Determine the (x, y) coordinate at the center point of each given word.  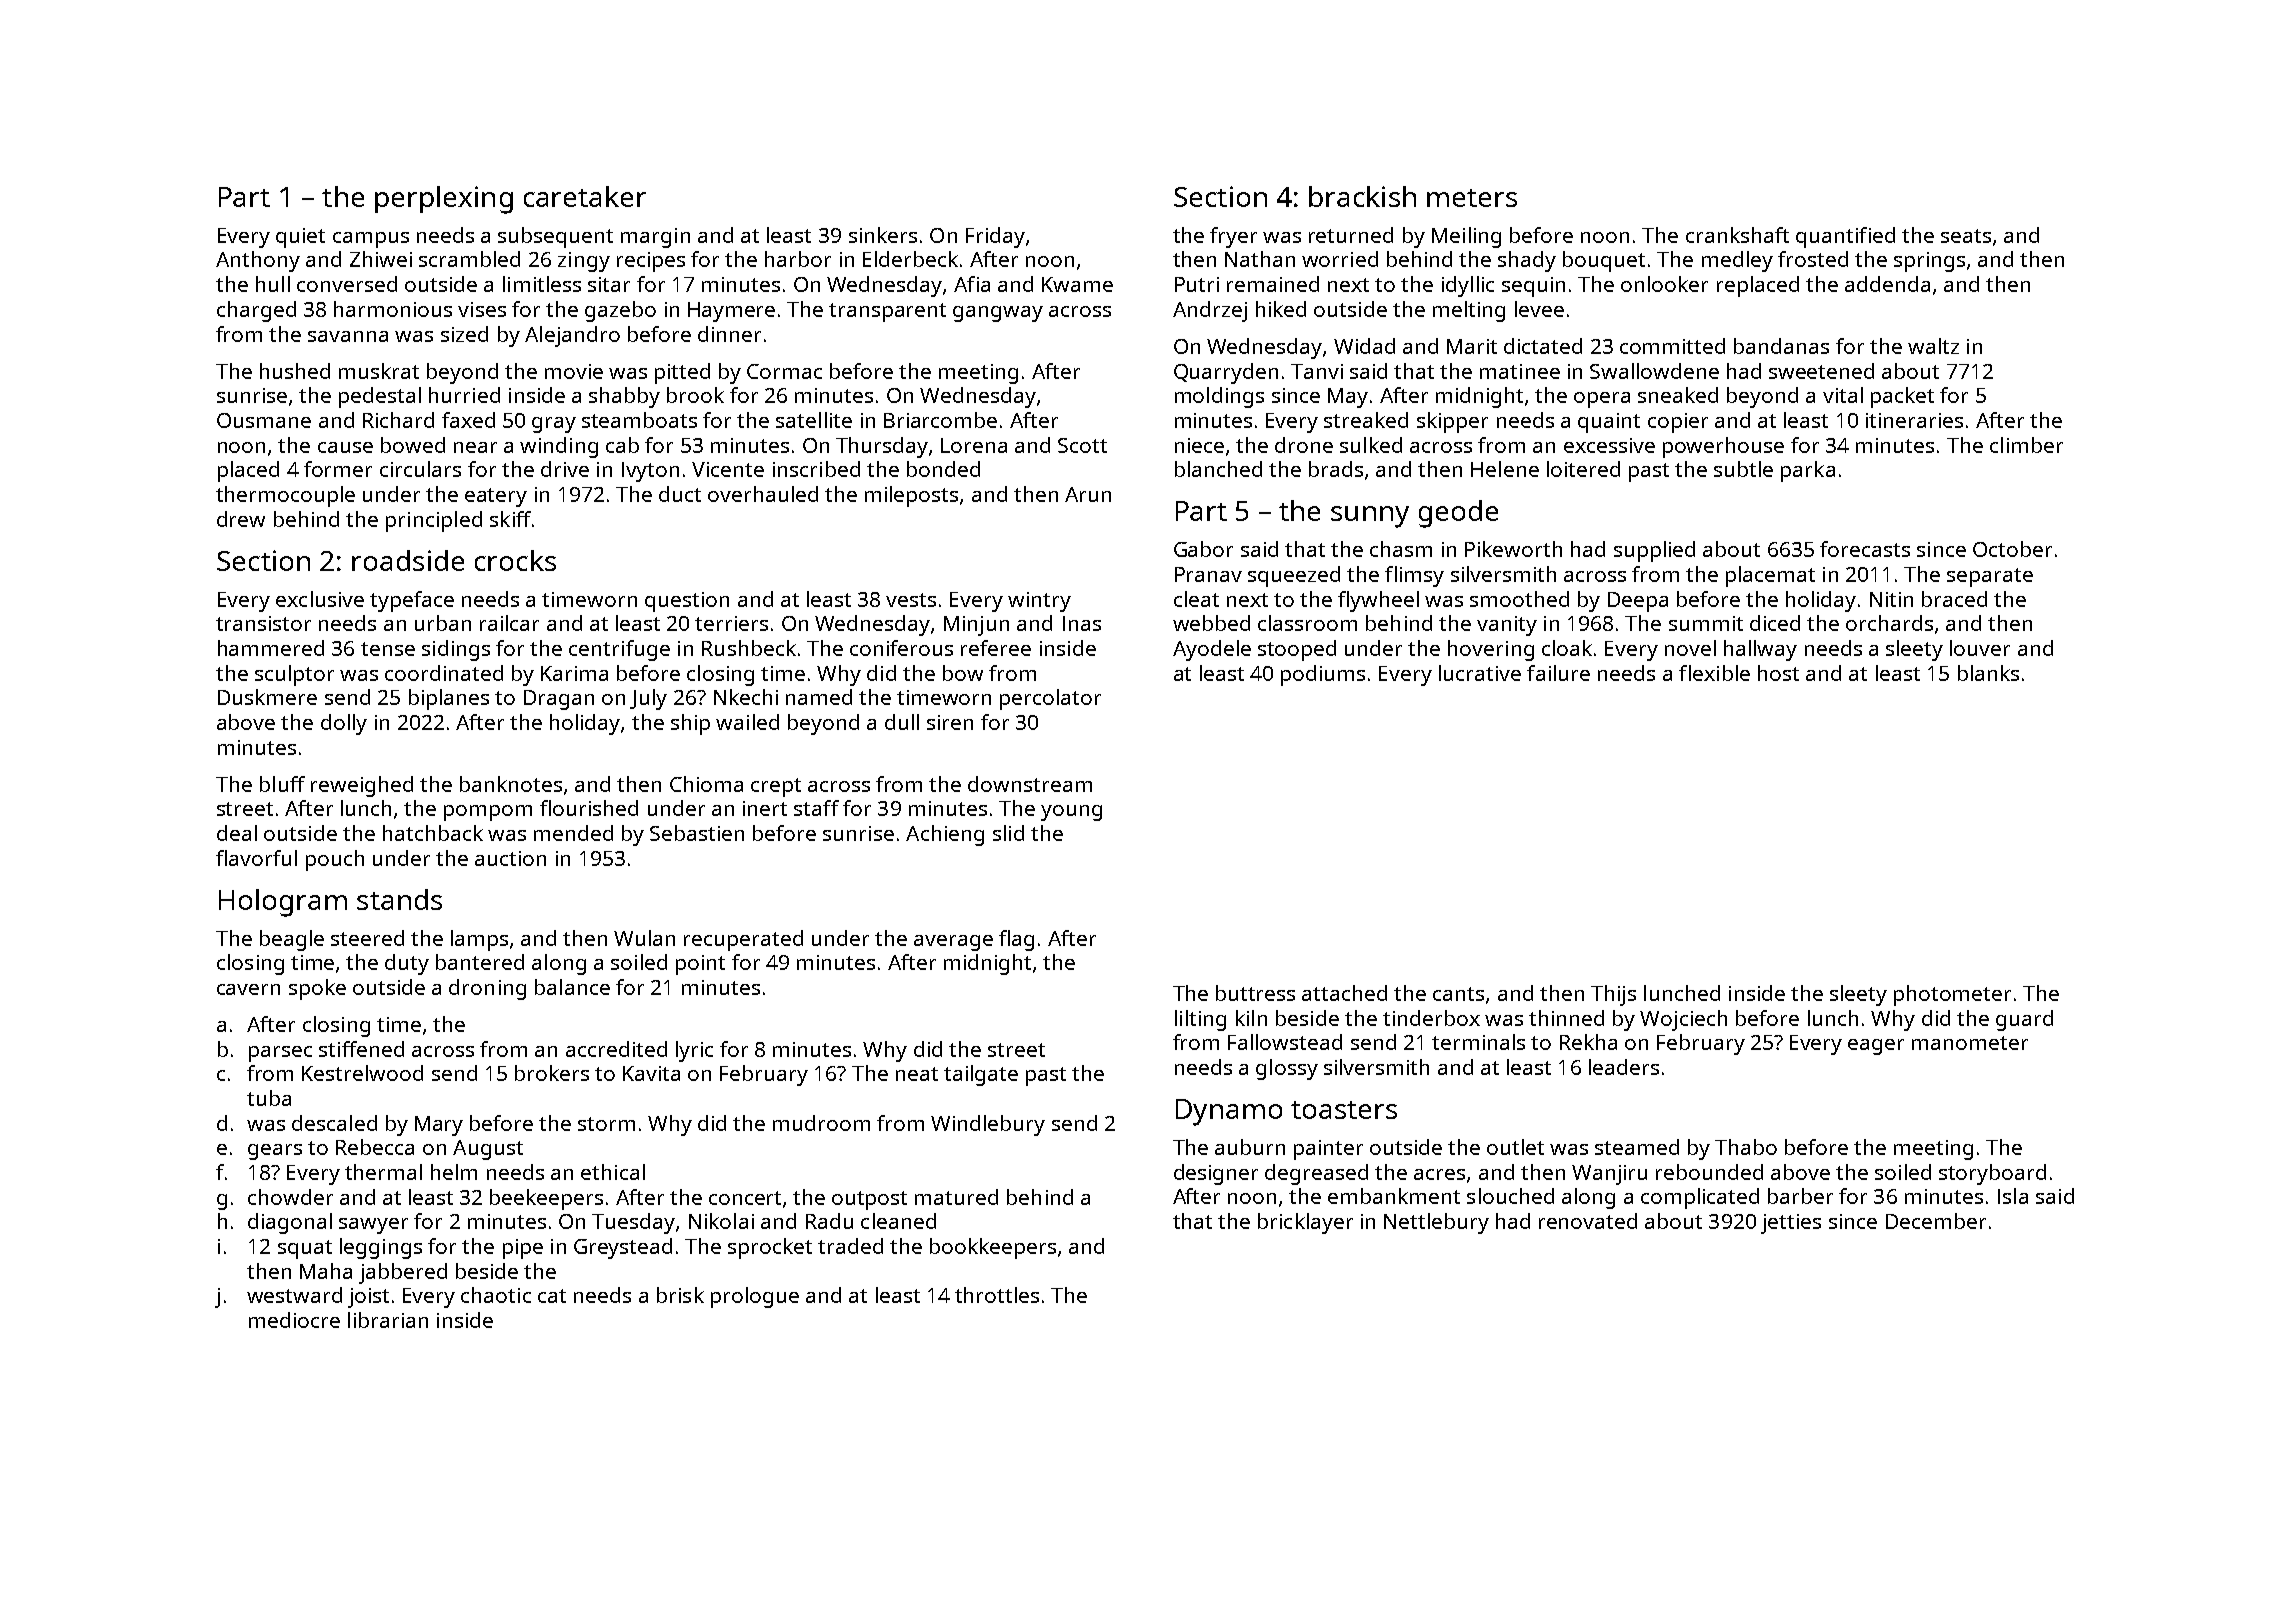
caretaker (585, 196)
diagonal (290, 1223)
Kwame (1077, 284)
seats (1966, 236)
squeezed (1294, 576)
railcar (509, 623)
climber (2026, 445)
